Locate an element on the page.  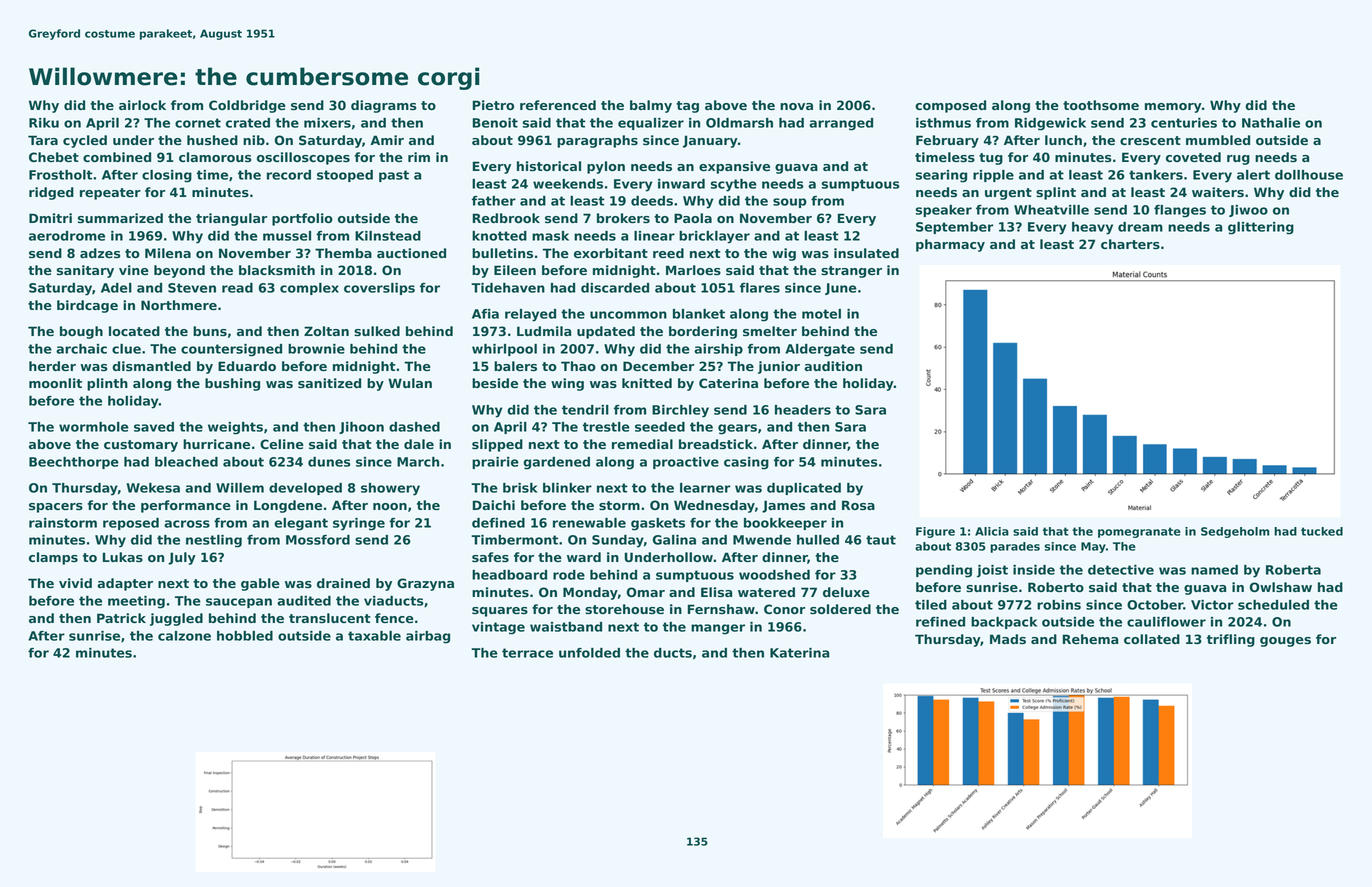
calzone is located at coordinates (184, 636).
